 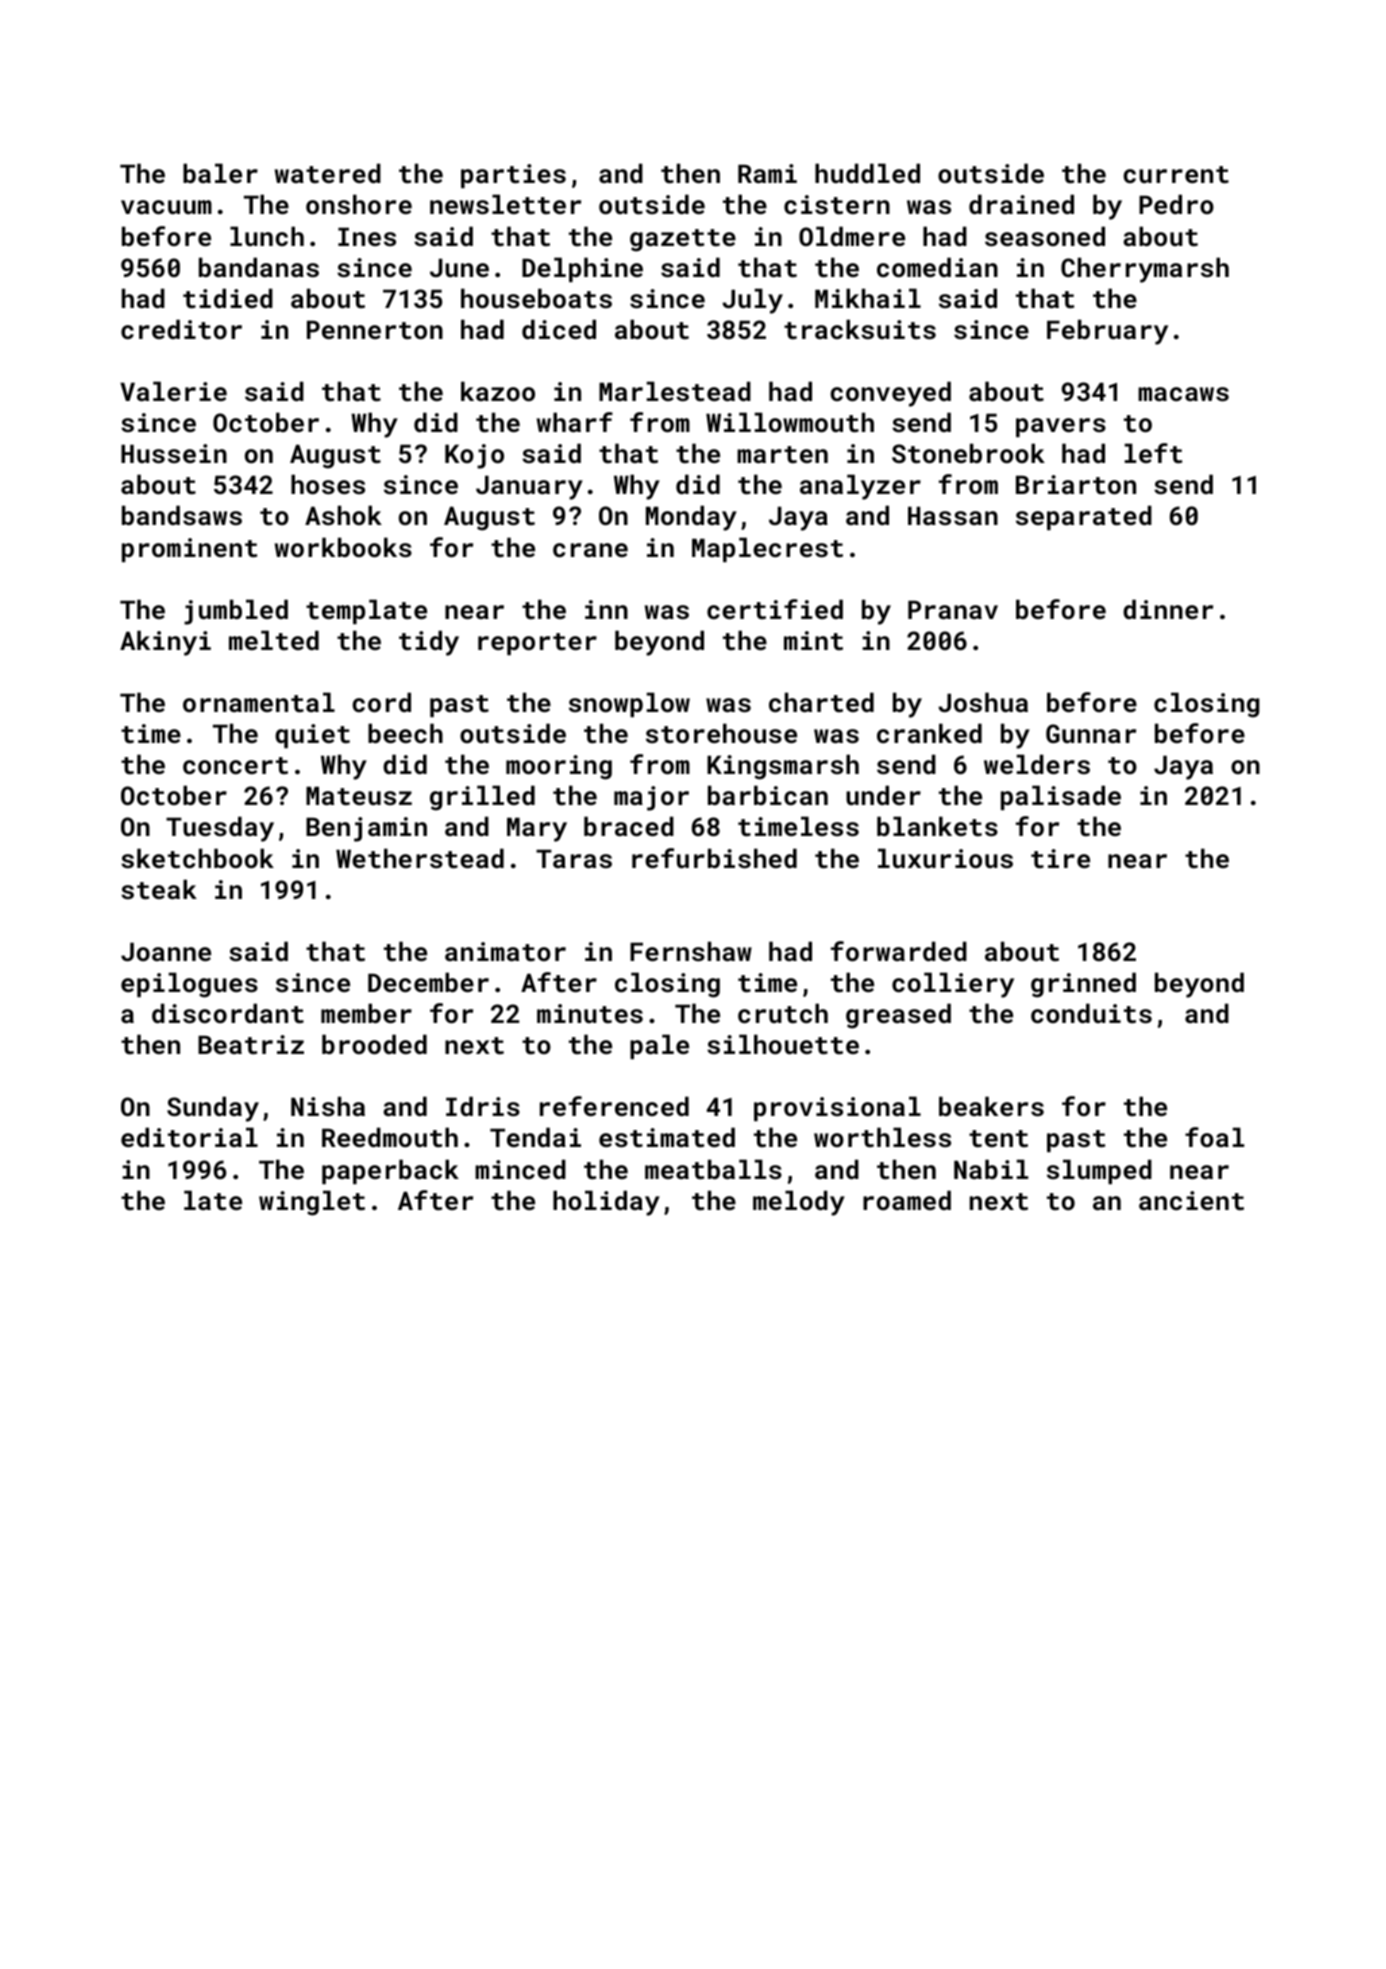 I want to click on concert, so click(x=235, y=765).
